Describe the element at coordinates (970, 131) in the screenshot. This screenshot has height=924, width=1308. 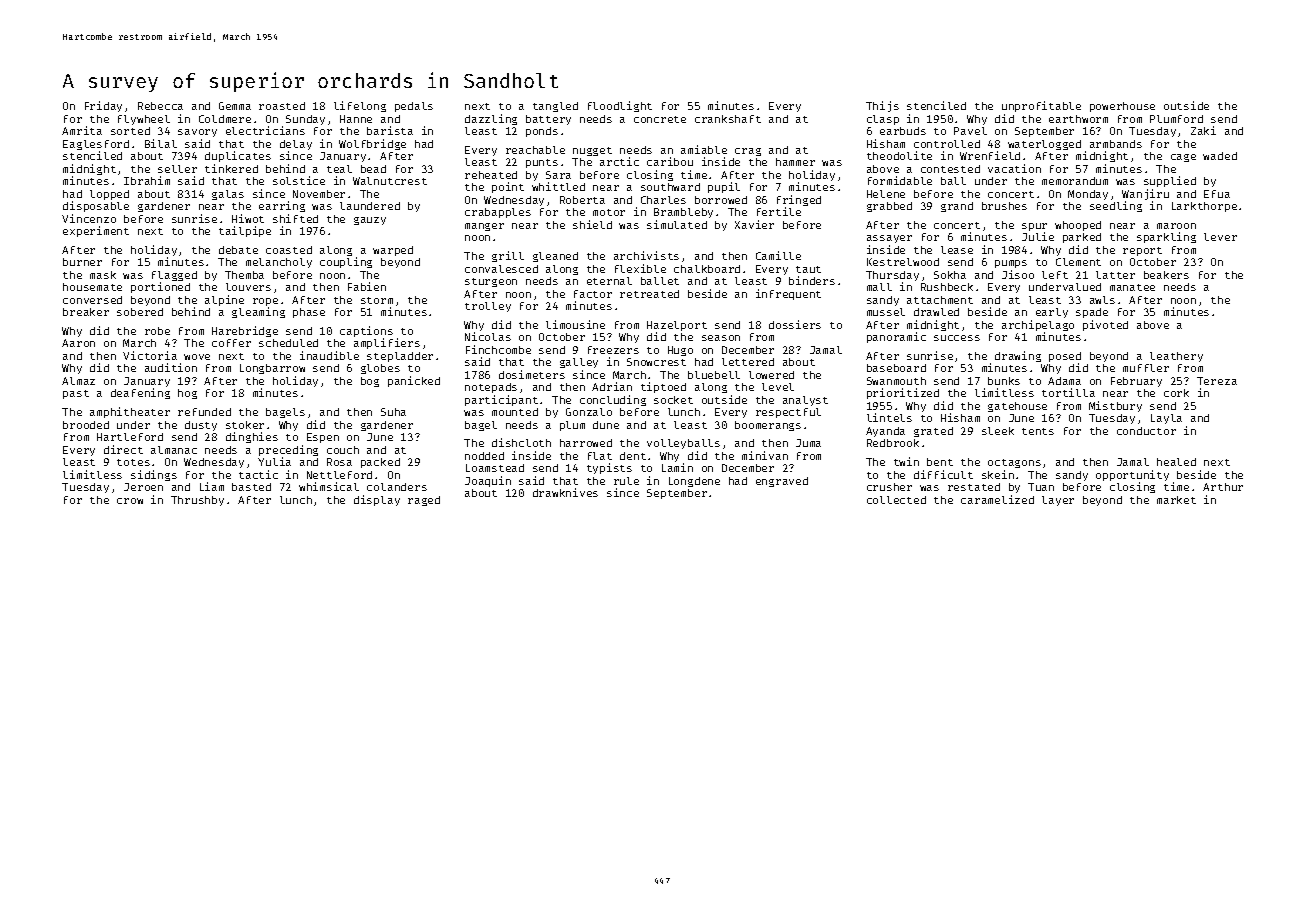
I see `Pavel` at that location.
